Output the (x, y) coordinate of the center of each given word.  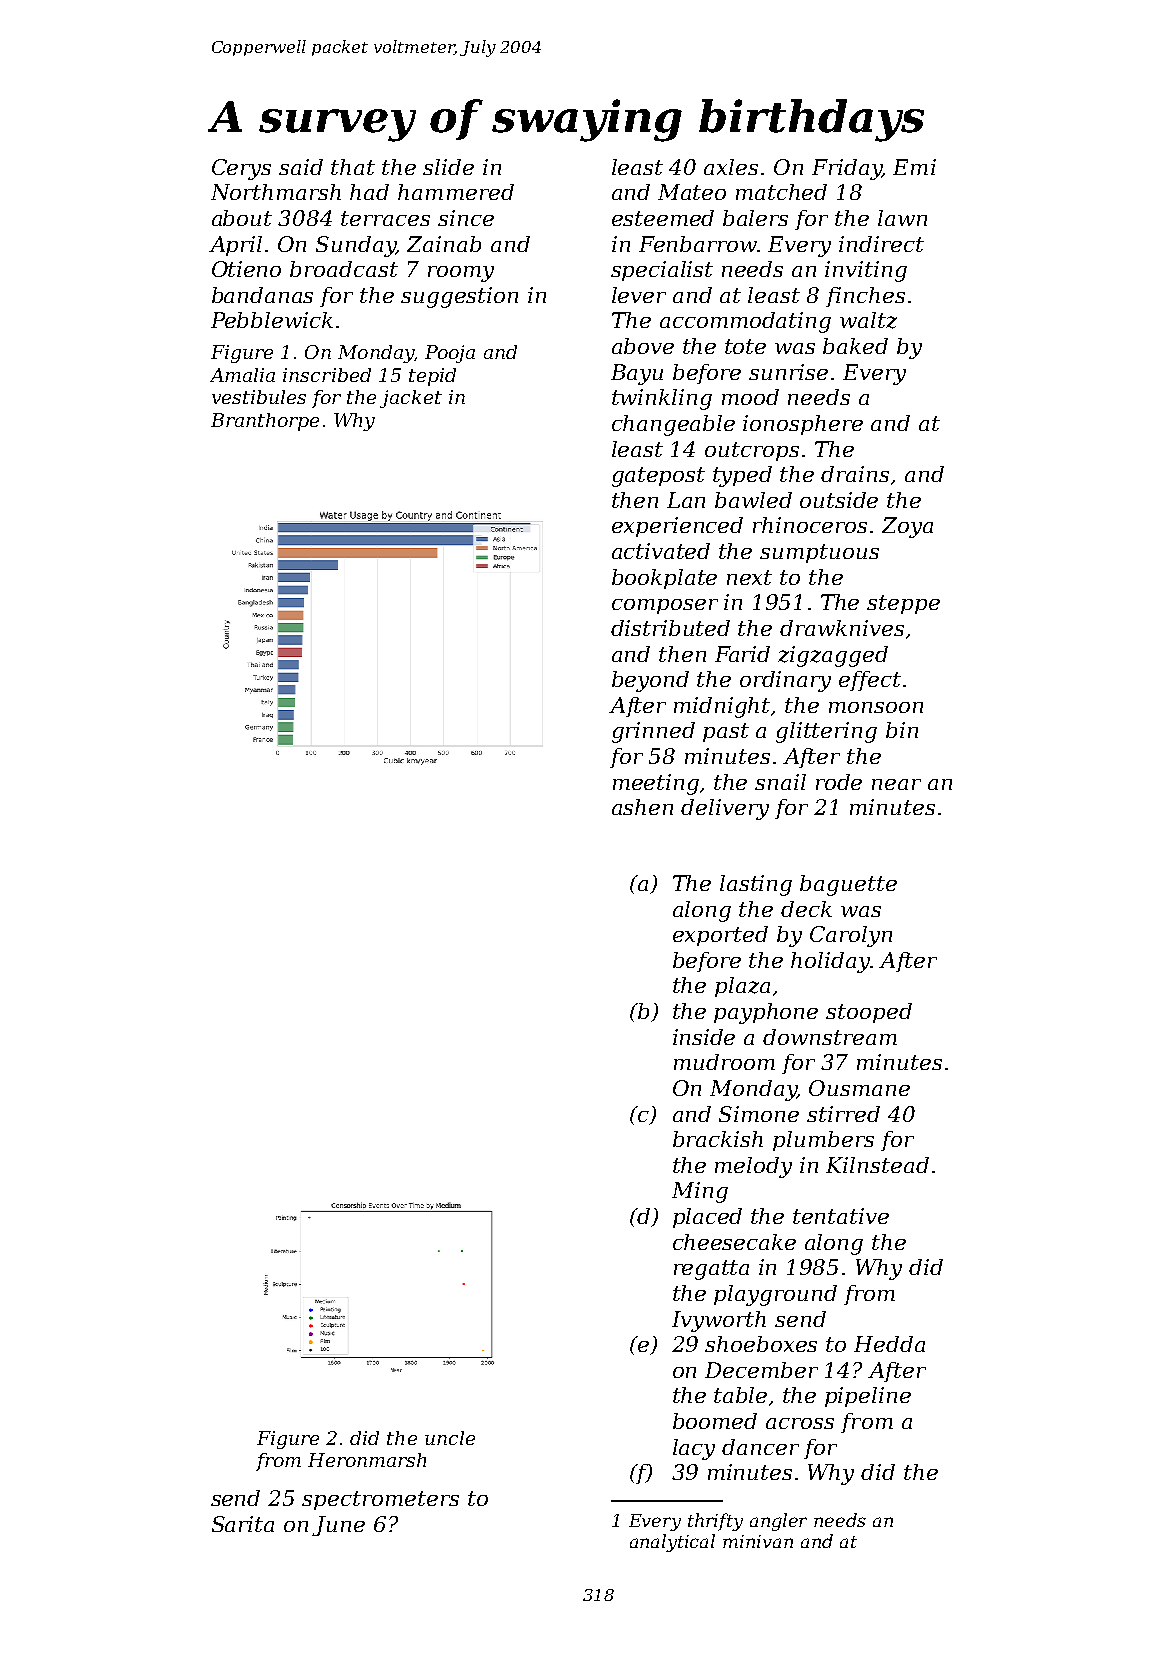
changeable (673, 425)
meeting (656, 784)
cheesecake (734, 1242)
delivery (725, 809)
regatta (711, 1270)
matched (781, 192)
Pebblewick (272, 320)
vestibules (259, 397)
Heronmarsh (367, 1460)
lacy (694, 1449)
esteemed (663, 218)
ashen (642, 807)
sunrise (788, 372)
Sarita (243, 1524)
